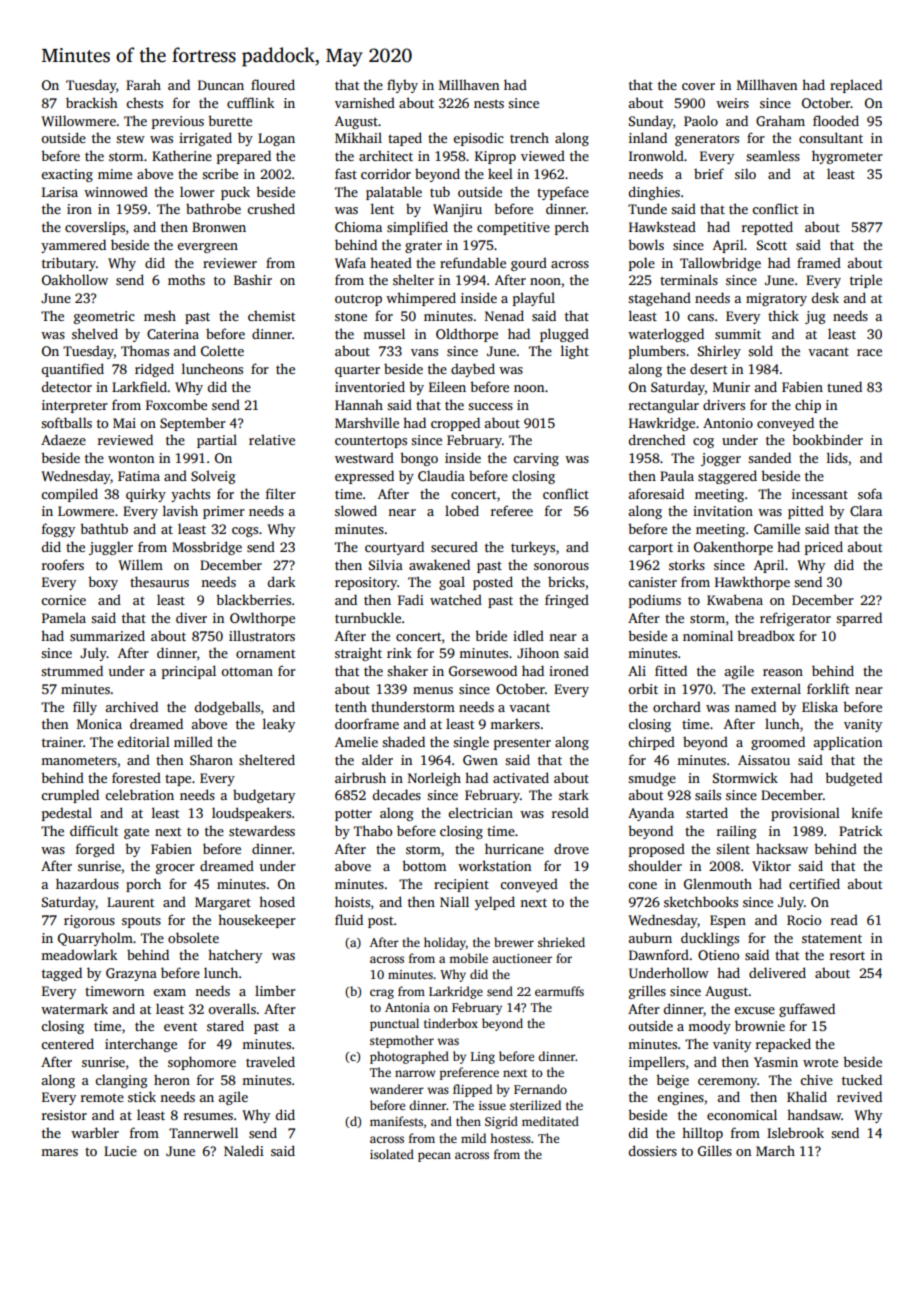 This screenshot has height=1308, width=924. Describe the element at coordinates (778, 743) in the screenshot. I see `groomed` at that location.
